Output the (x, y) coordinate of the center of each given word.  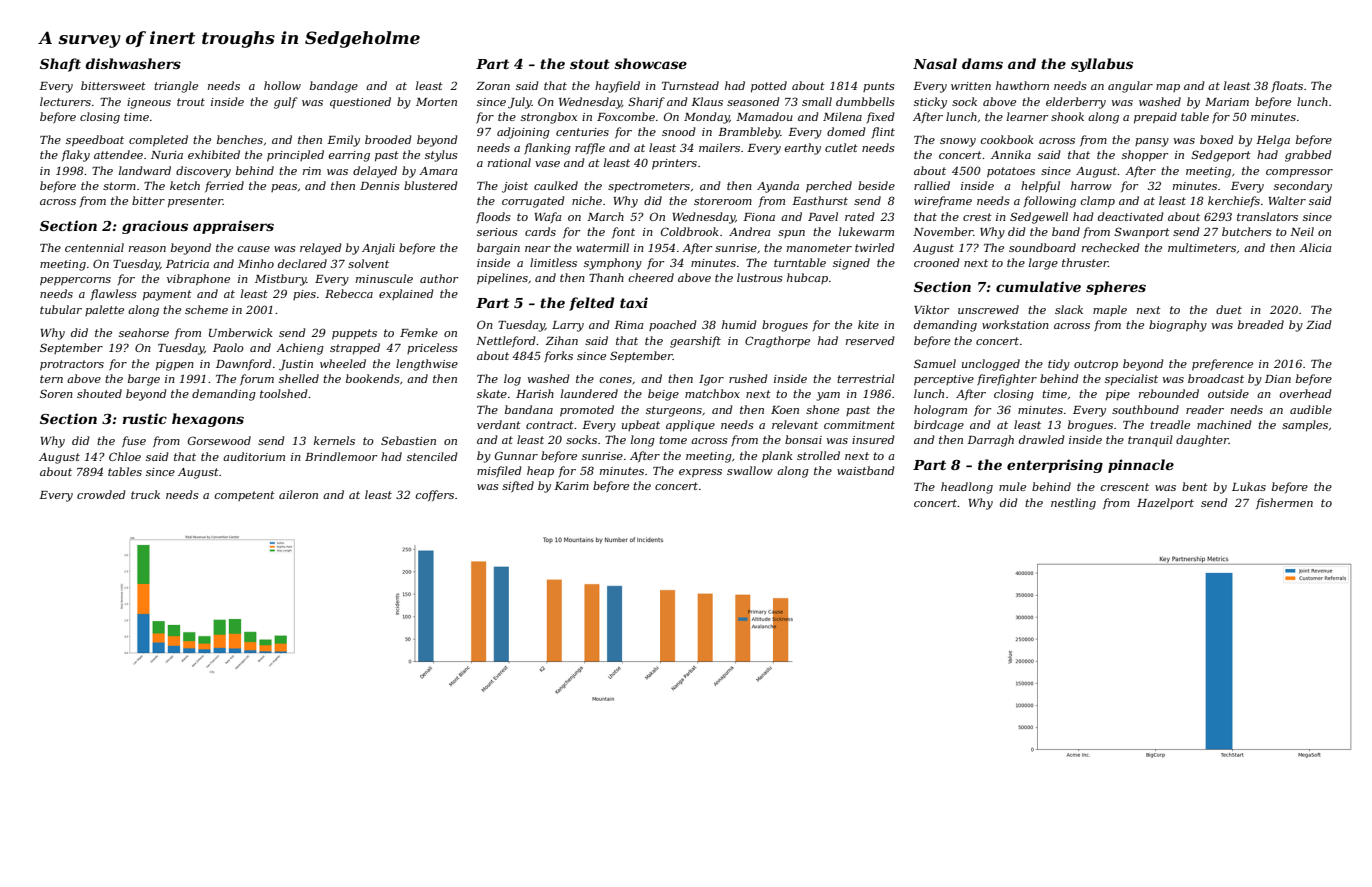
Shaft (60, 65)
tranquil (1150, 441)
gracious (155, 227)
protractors (72, 365)
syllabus (1102, 65)
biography (1178, 326)
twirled (875, 247)
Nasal (935, 63)
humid (739, 324)
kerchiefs (1234, 201)
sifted (518, 486)
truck (145, 494)
